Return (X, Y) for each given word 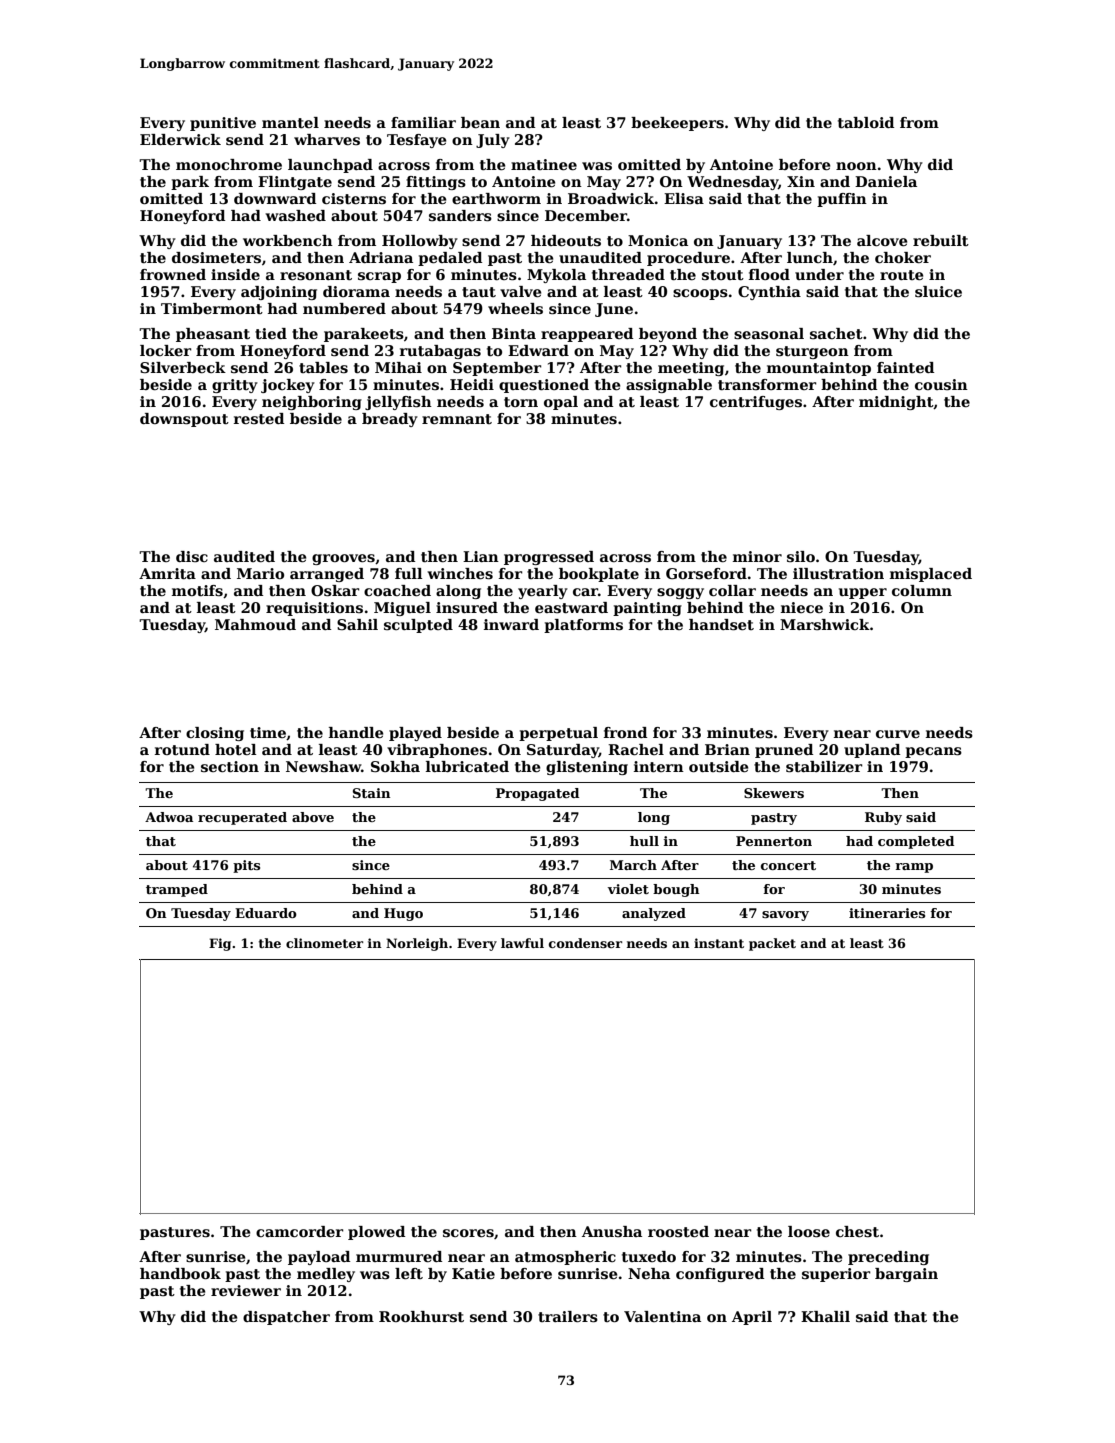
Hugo (403, 914)
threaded (628, 274)
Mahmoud (255, 624)
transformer (767, 384)
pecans (933, 752)
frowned (173, 274)
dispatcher (286, 1318)
